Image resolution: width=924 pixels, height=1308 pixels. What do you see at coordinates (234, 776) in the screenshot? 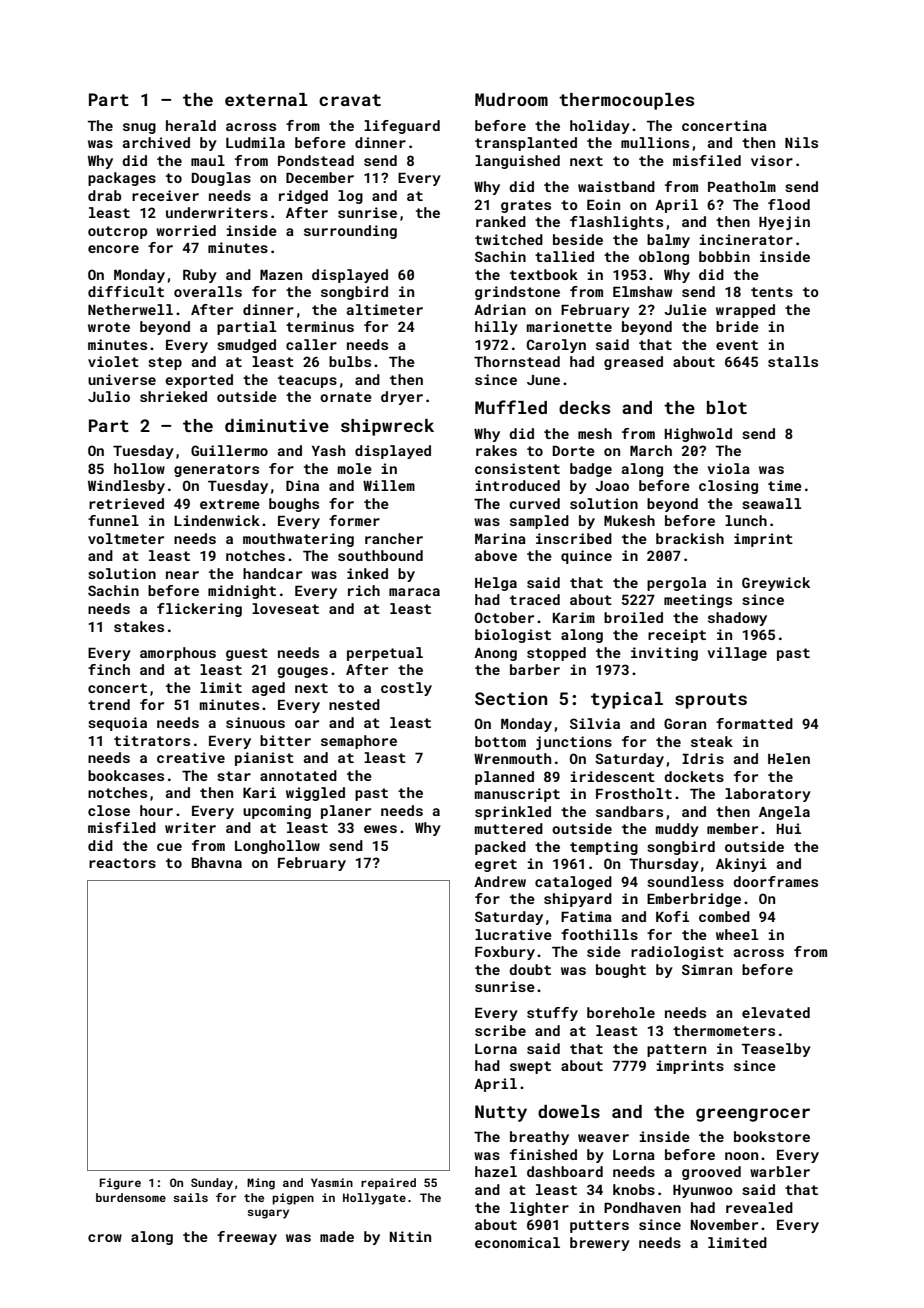
I see `star` at bounding box center [234, 776].
